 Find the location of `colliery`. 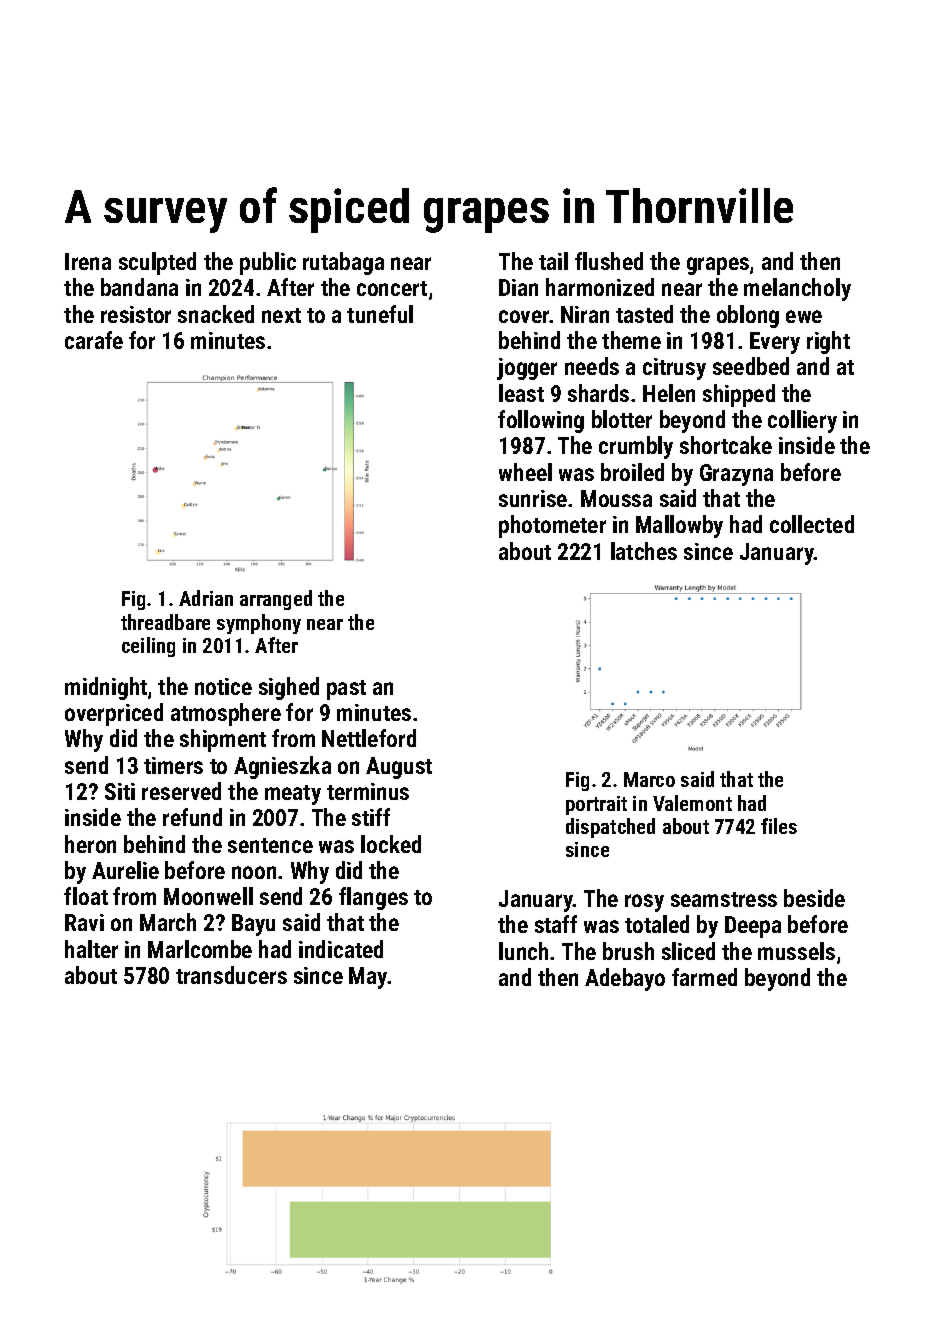

colliery is located at coordinates (802, 421).
